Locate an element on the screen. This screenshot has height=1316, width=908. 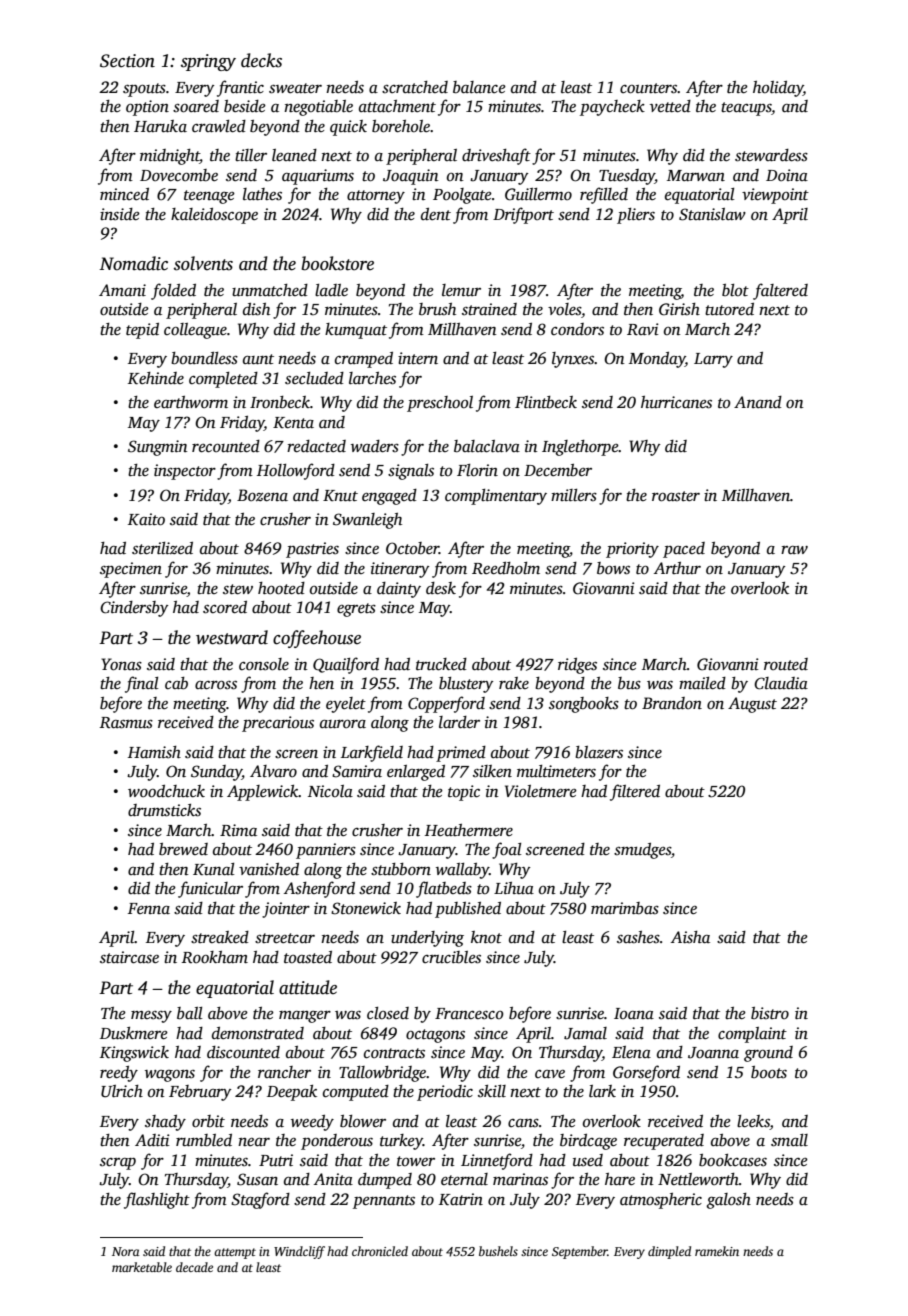
driveshaft is located at coordinates (496, 156).
